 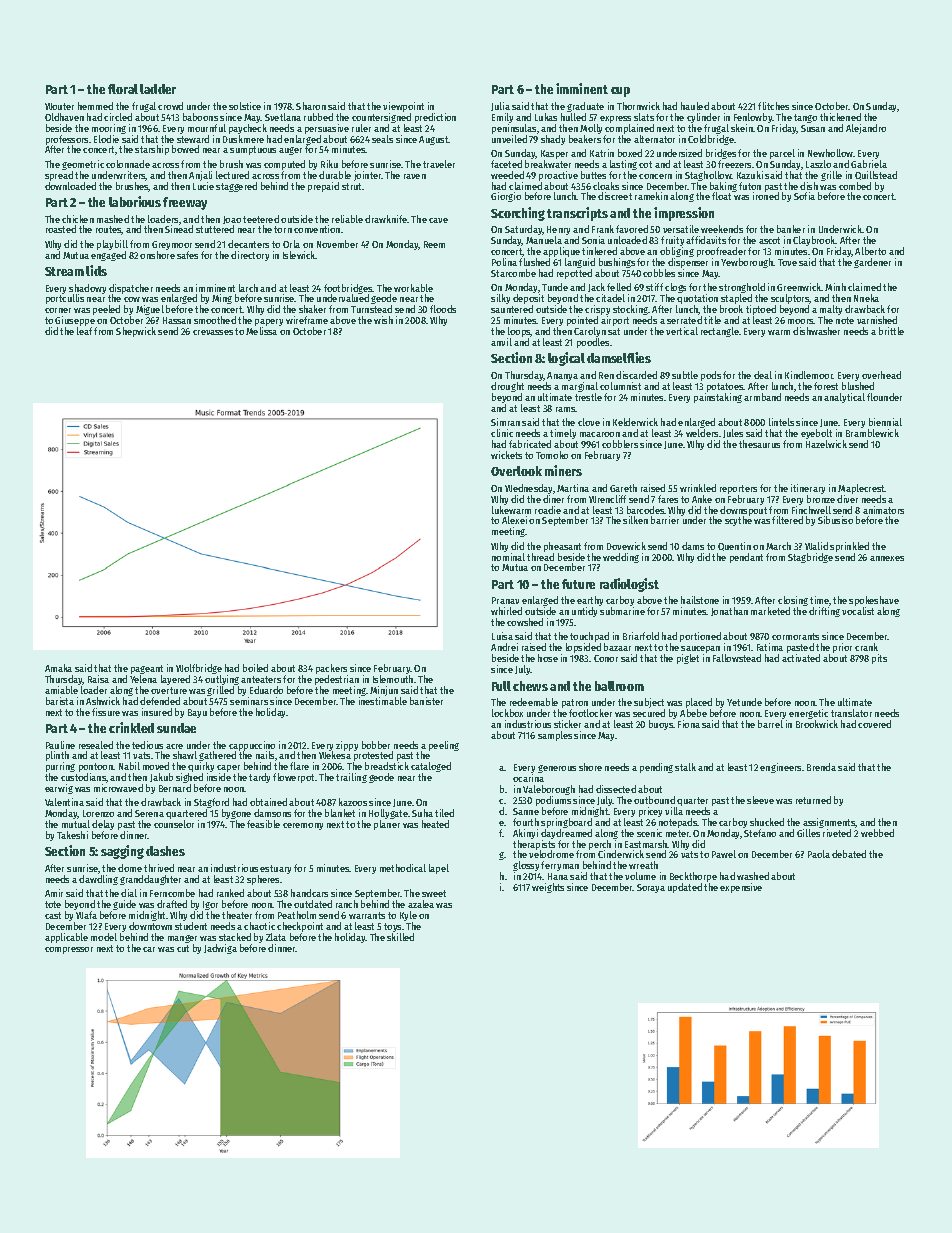 What do you see at coordinates (703, 118) in the document?
I see `cylinder` at bounding box center [703, 118].
